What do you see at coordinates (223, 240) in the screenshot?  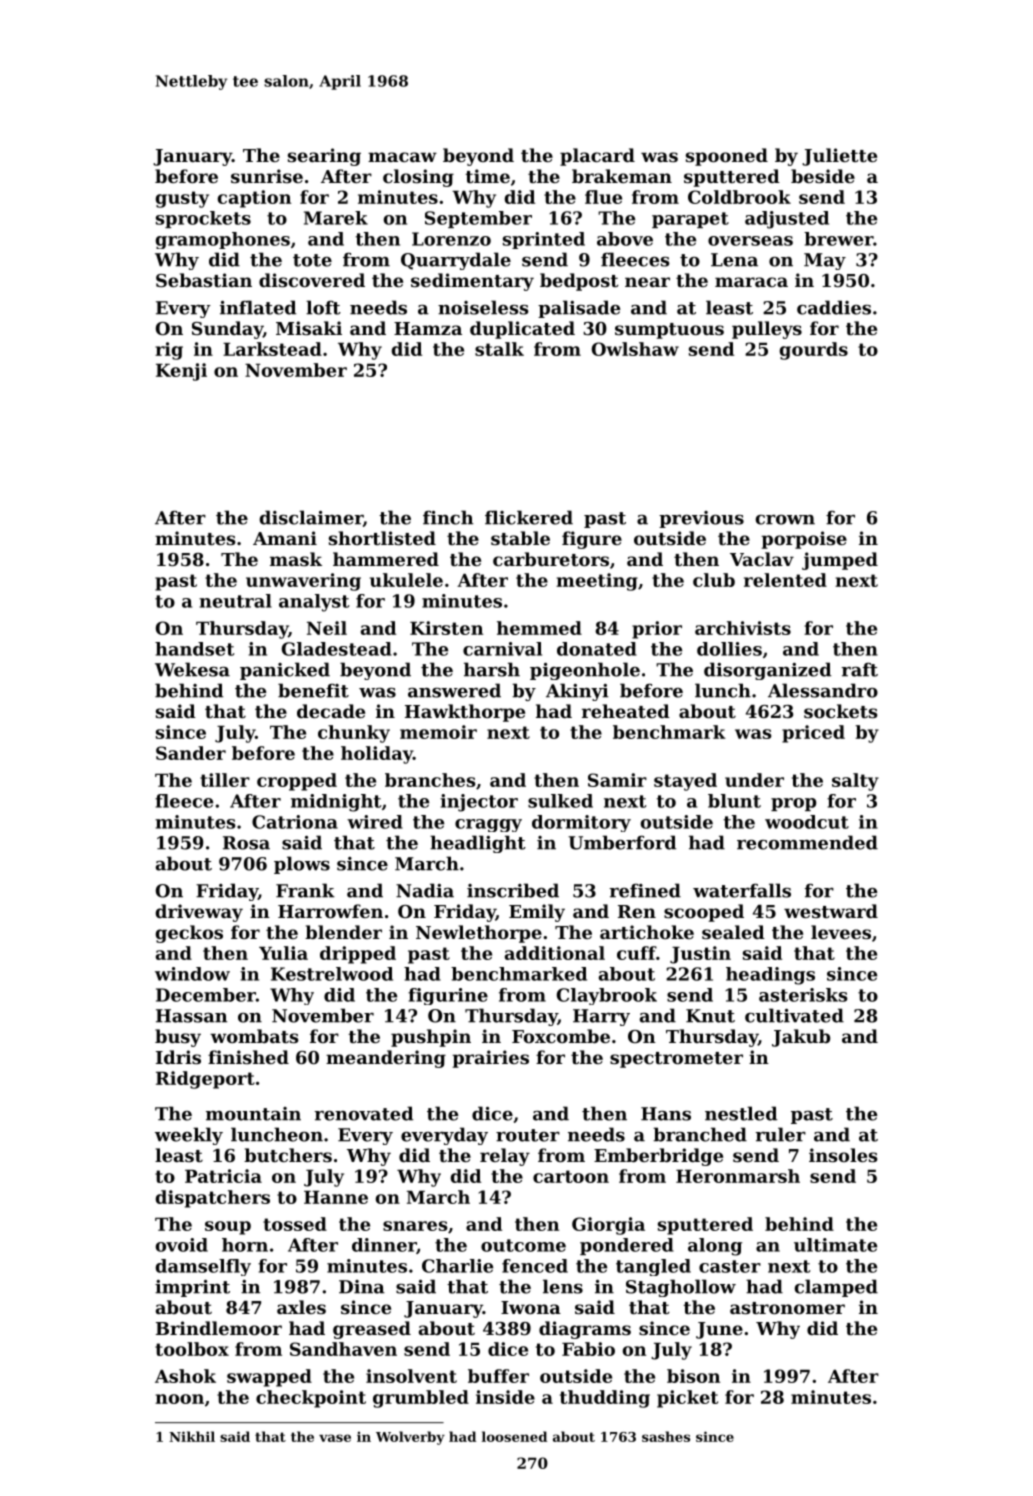 I see `gramophones` at bounding box center [223, 240].
